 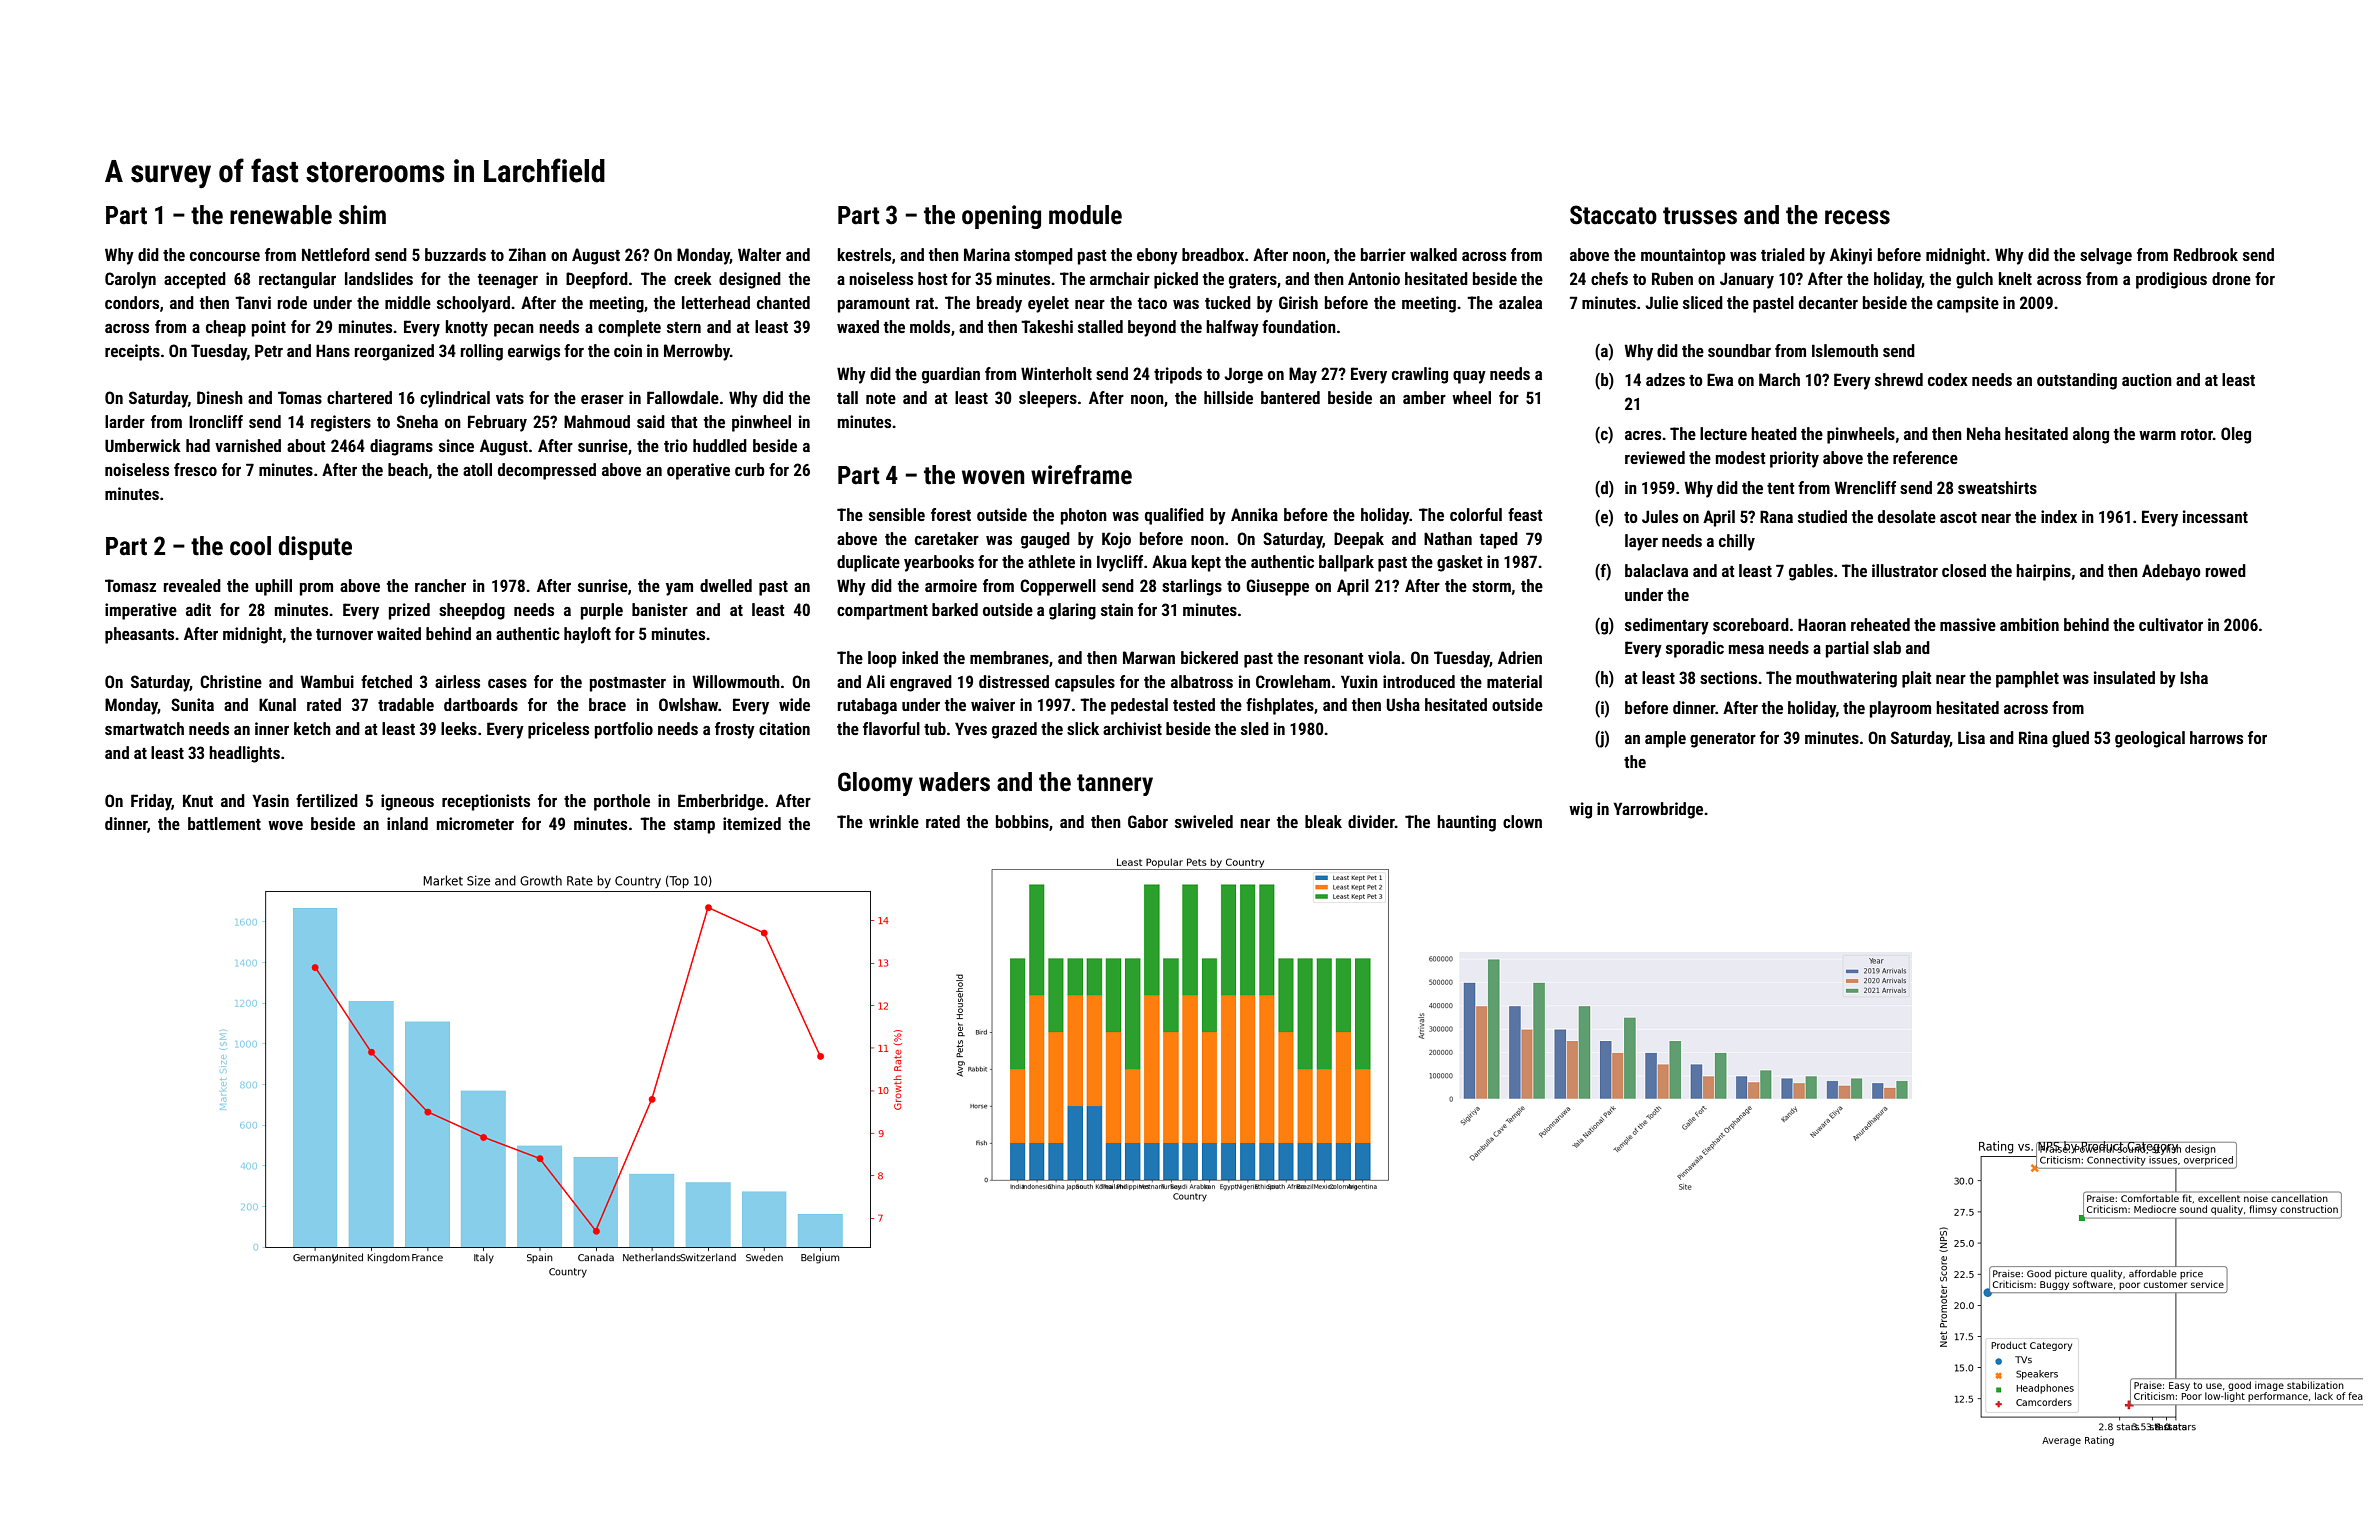 I want to click on reference, so click(x=1925, y=457).
